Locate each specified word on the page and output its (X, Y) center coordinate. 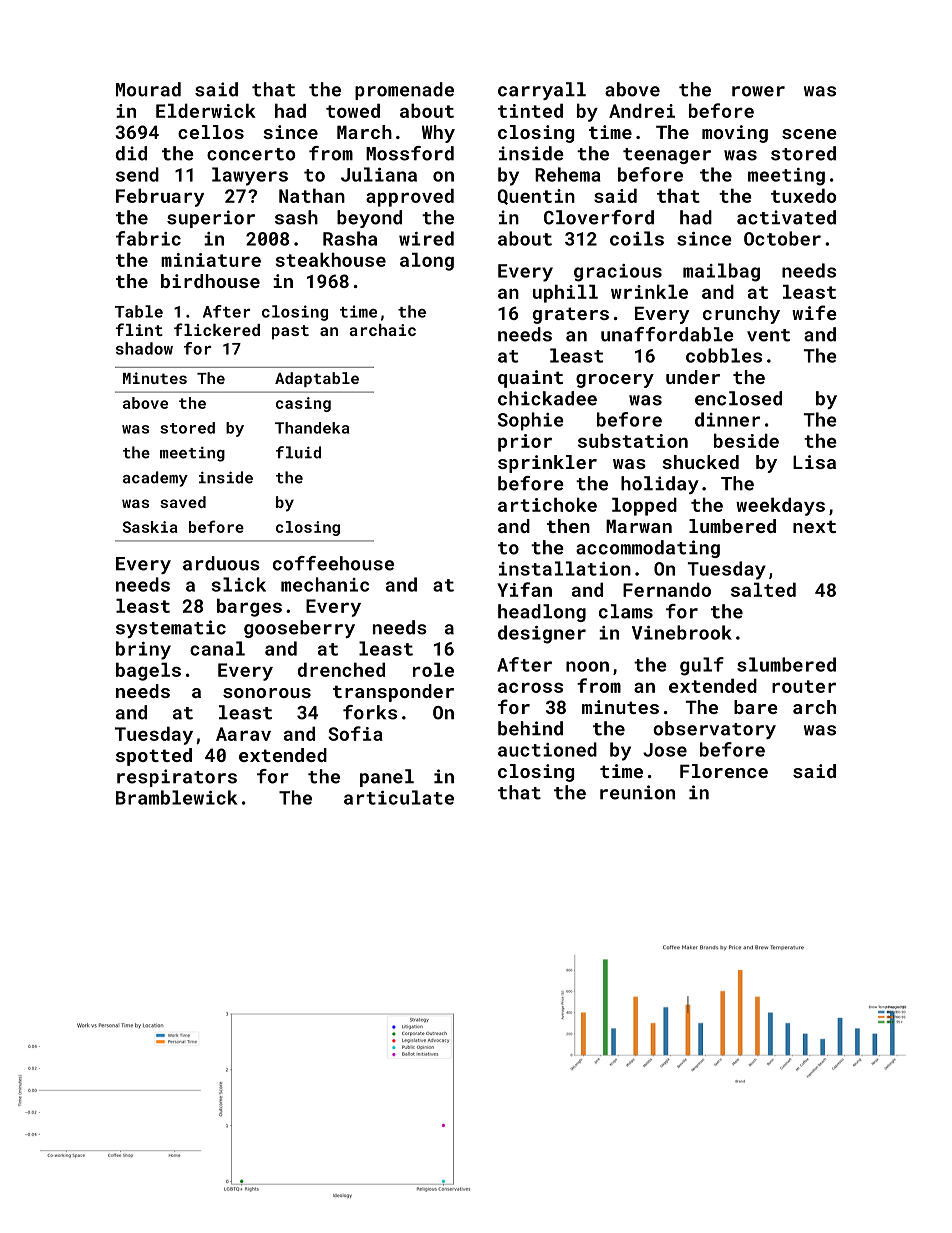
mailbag (721, 272)
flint (139, 329)
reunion (637, 792)
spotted (154, 757)
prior (525, 443)
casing (303, 404)
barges (249, 607)
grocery (615, 381)
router (804, 686)
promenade (404, 91)
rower (758, 91)
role (433, 669)
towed (353, 110)
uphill (565, 293)
